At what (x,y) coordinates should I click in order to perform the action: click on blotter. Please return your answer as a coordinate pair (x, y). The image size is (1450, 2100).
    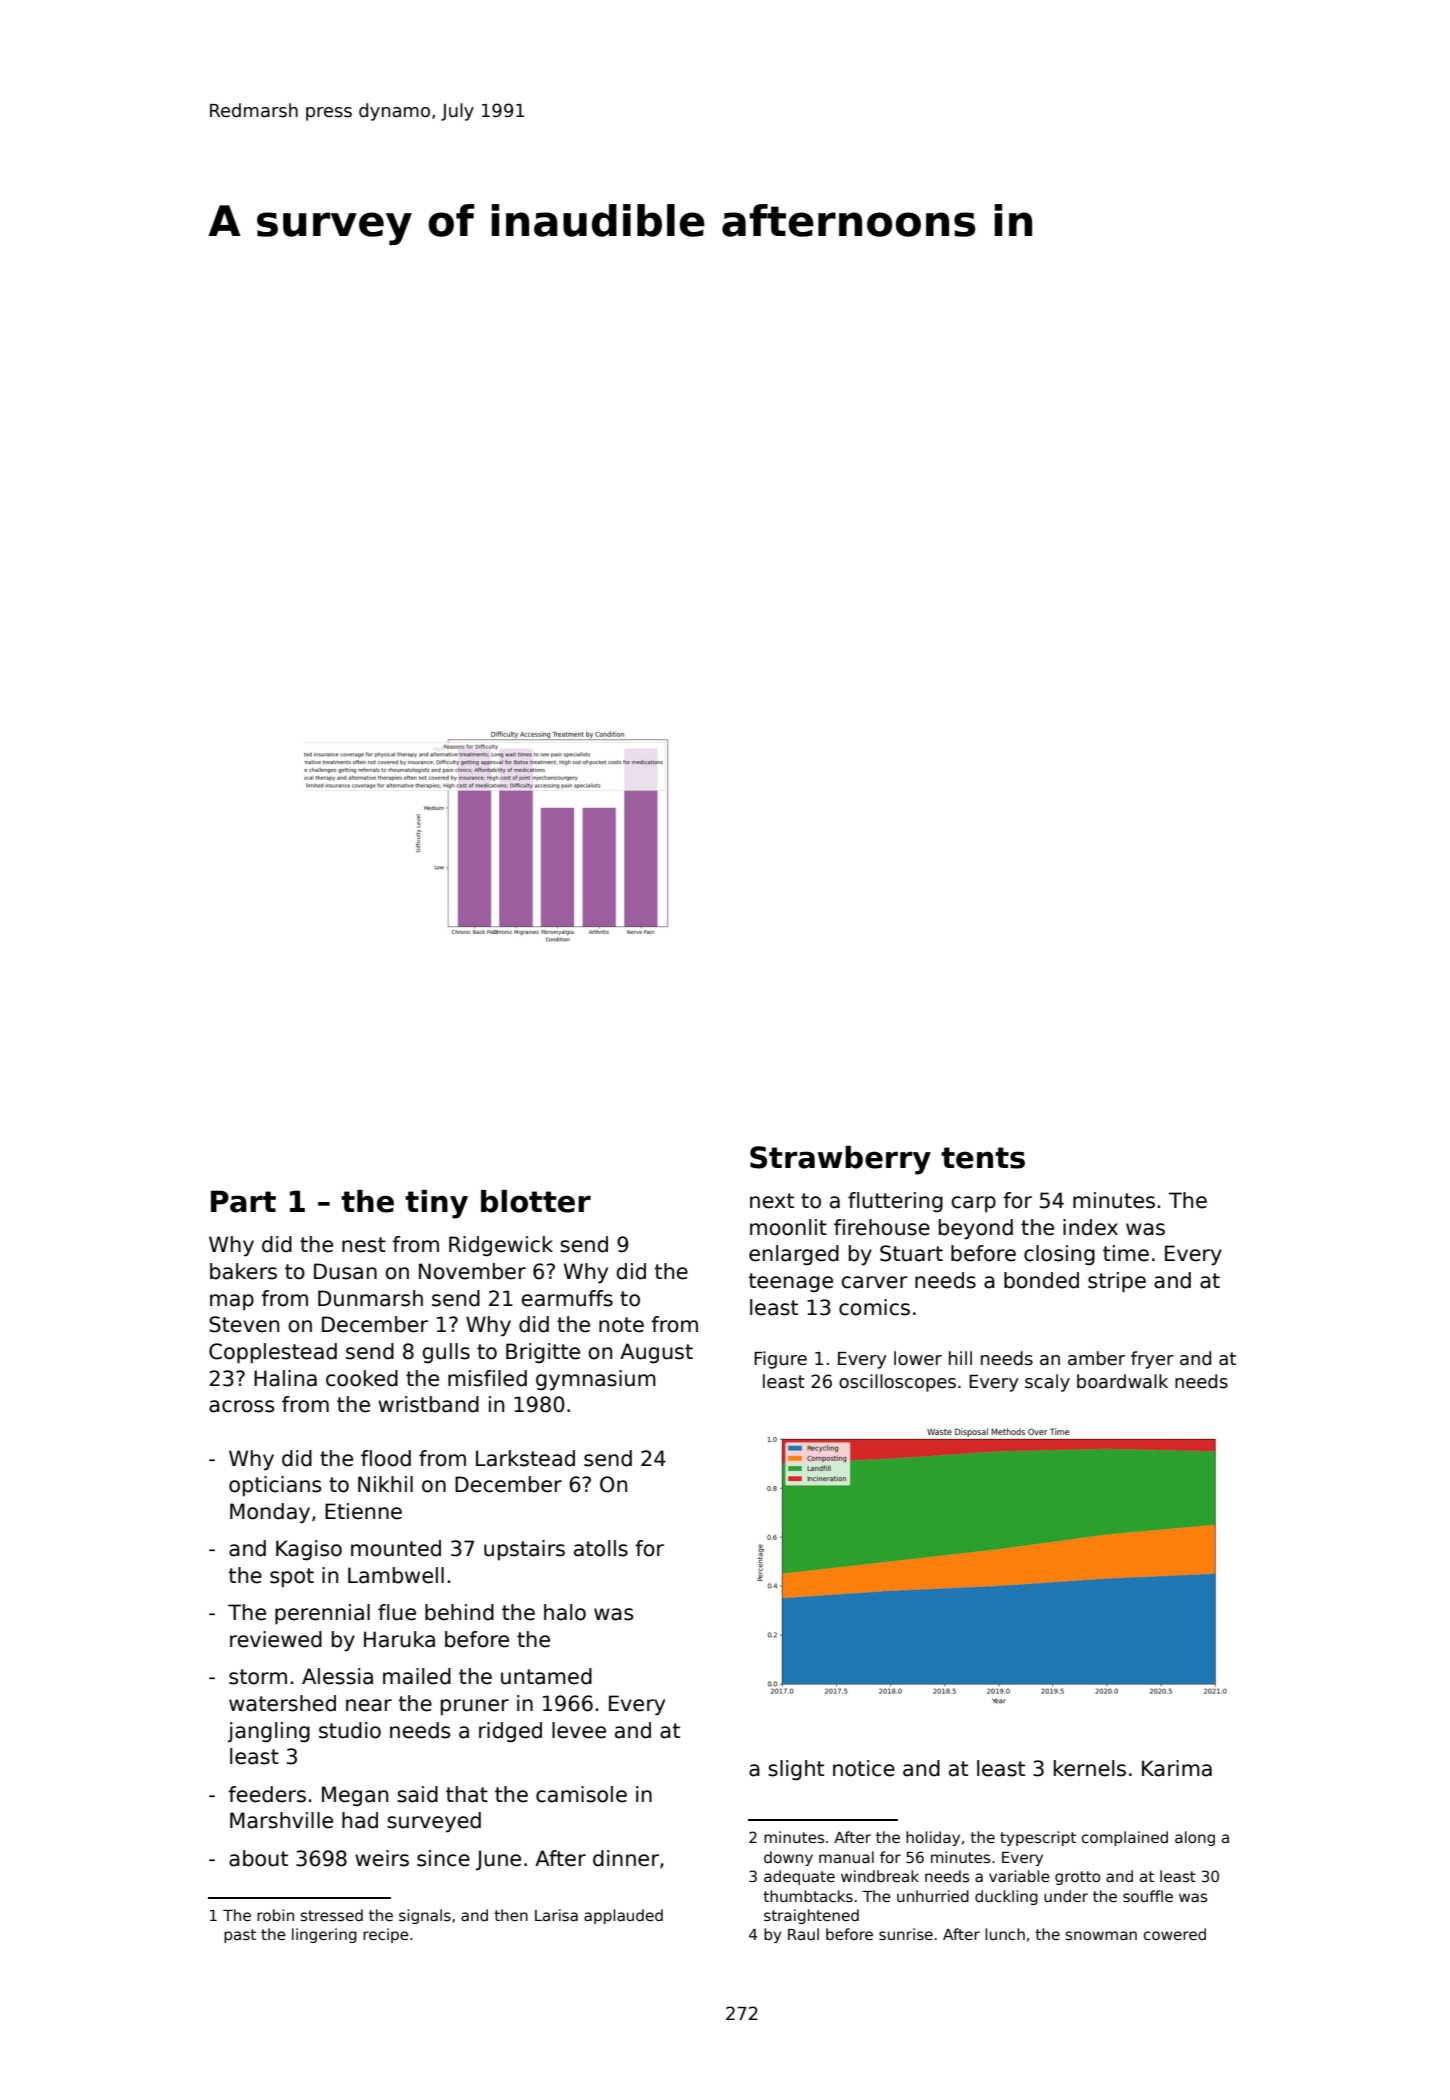
    Looking at the image, I should click on (536, 1201).
